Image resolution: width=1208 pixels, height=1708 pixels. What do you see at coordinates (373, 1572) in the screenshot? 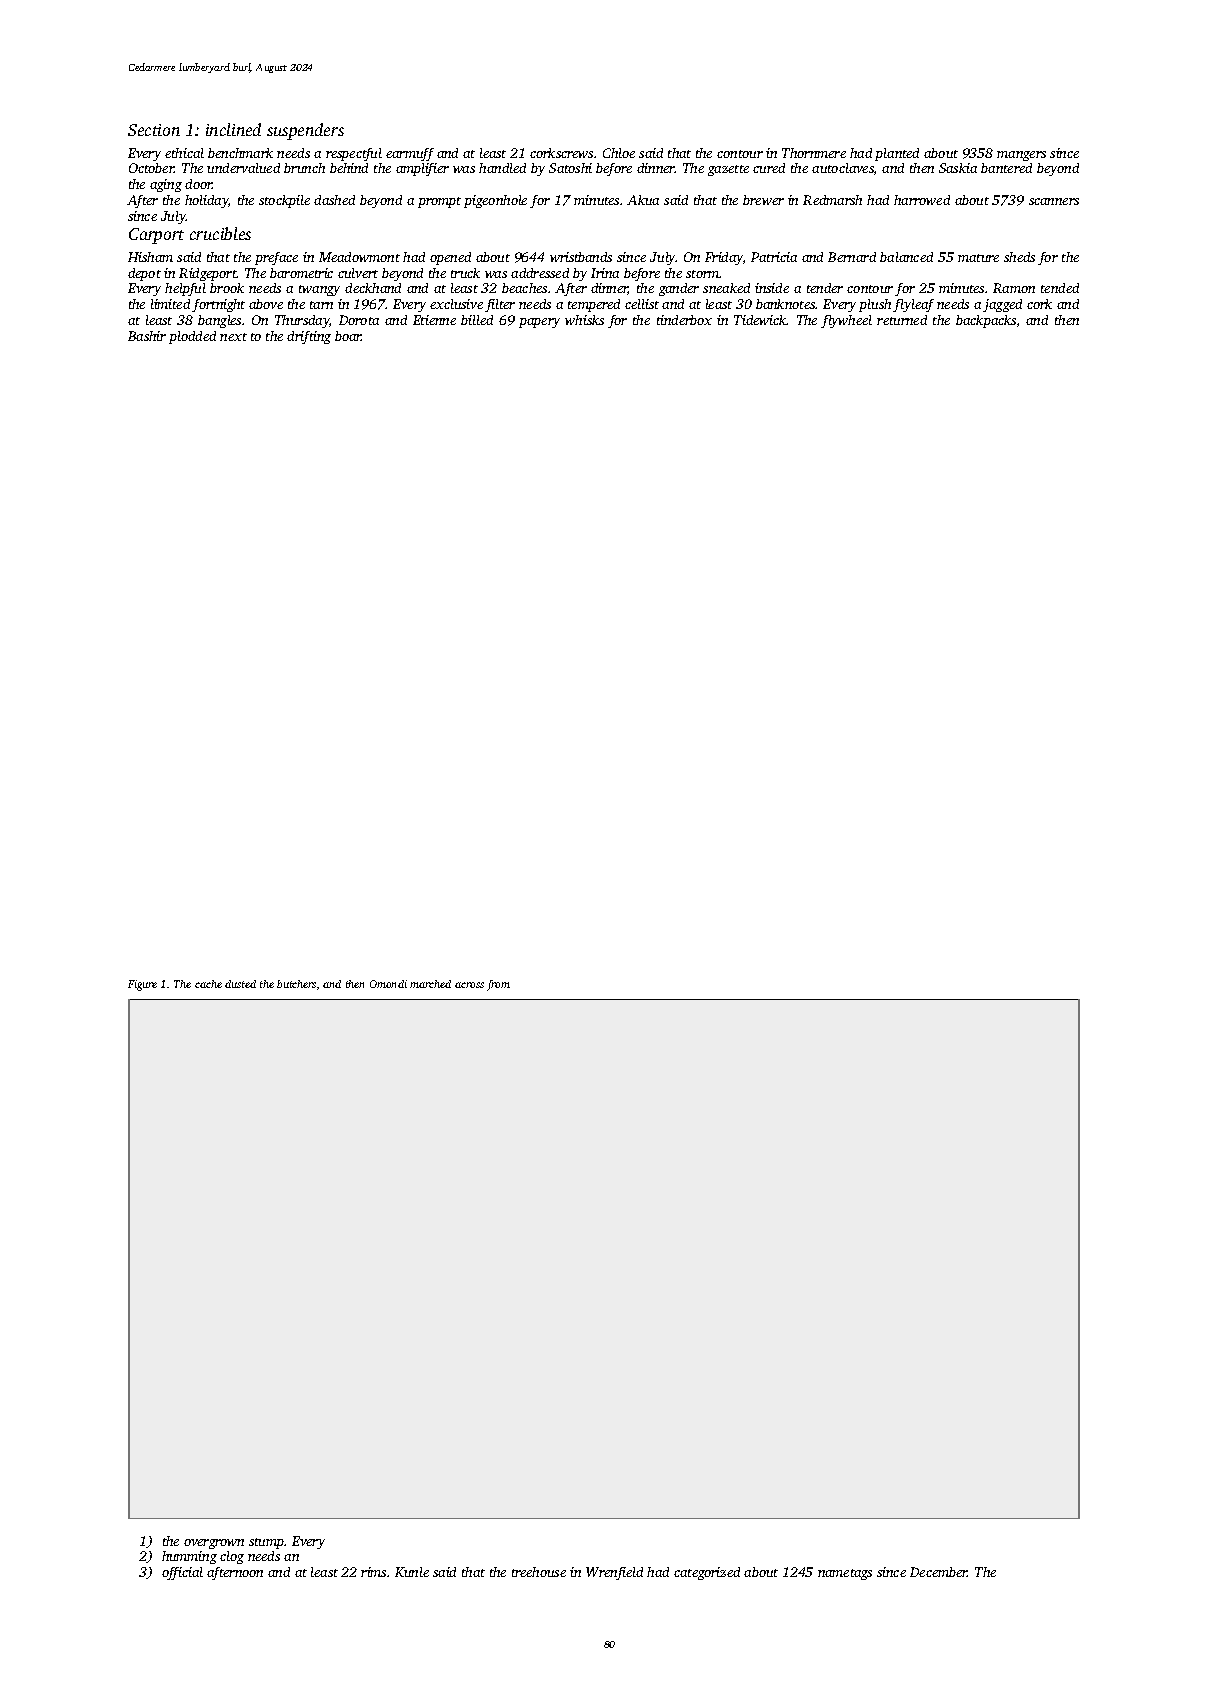
I see `rims` at bounding box center [373, 1572].
